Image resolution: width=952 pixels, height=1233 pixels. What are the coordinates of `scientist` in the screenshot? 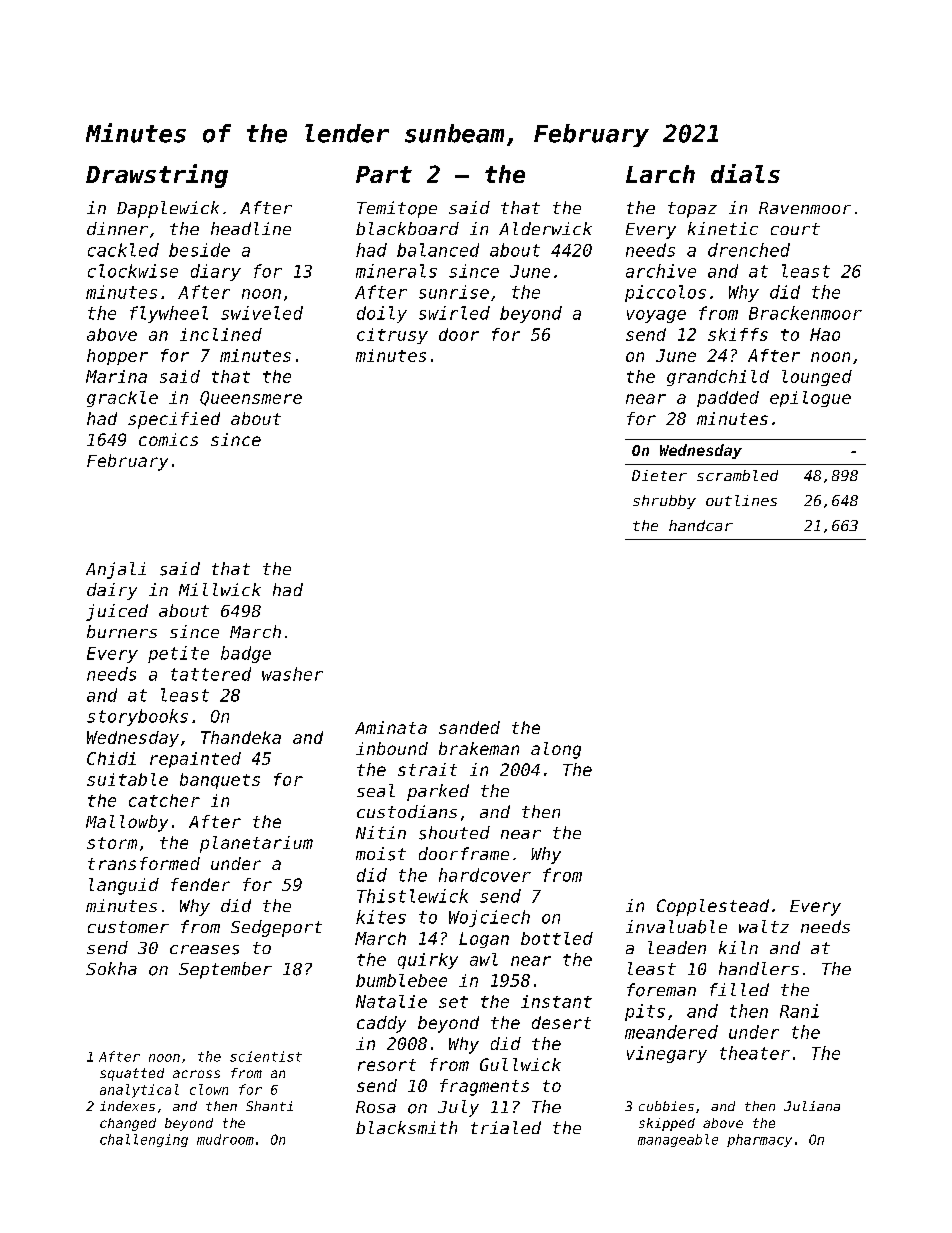 It's located at (266, 1056).
